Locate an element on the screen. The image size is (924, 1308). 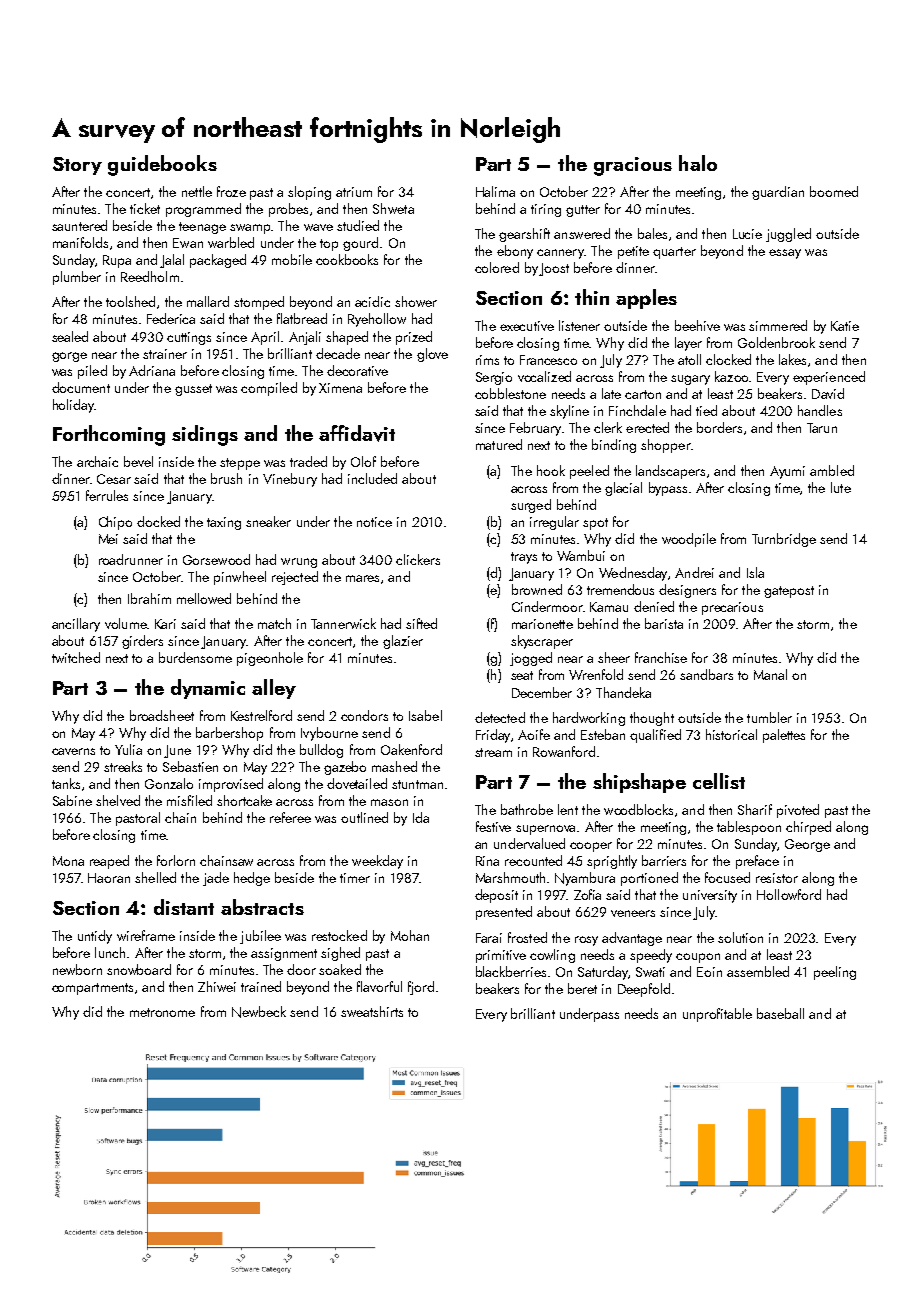
detected is located at coordinates (500, 717).
